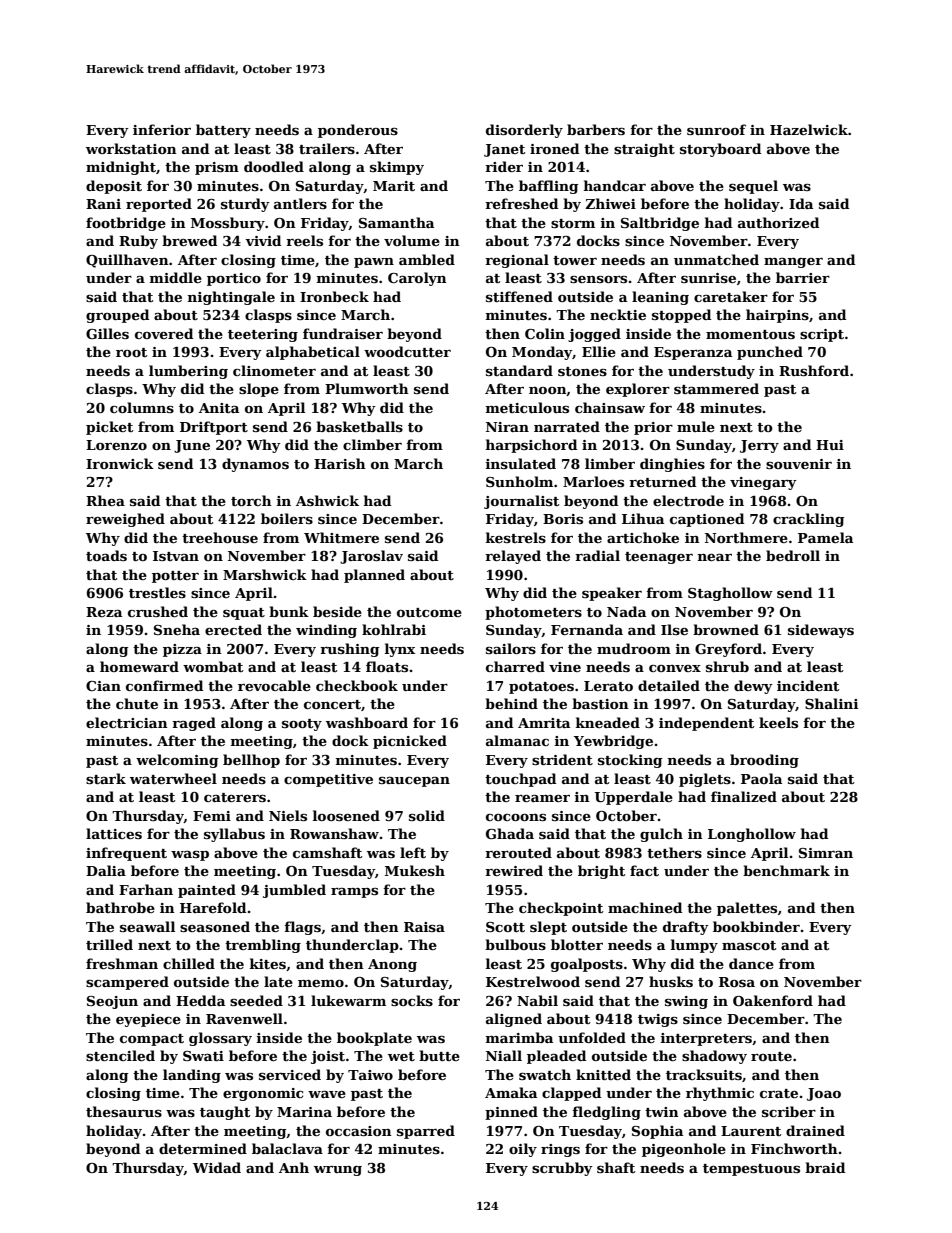 The image size is (952, 1233). What do you see at coordinates (545, 333) in the screenshot?
I see `Colin` at bounding box center [545, 333].
